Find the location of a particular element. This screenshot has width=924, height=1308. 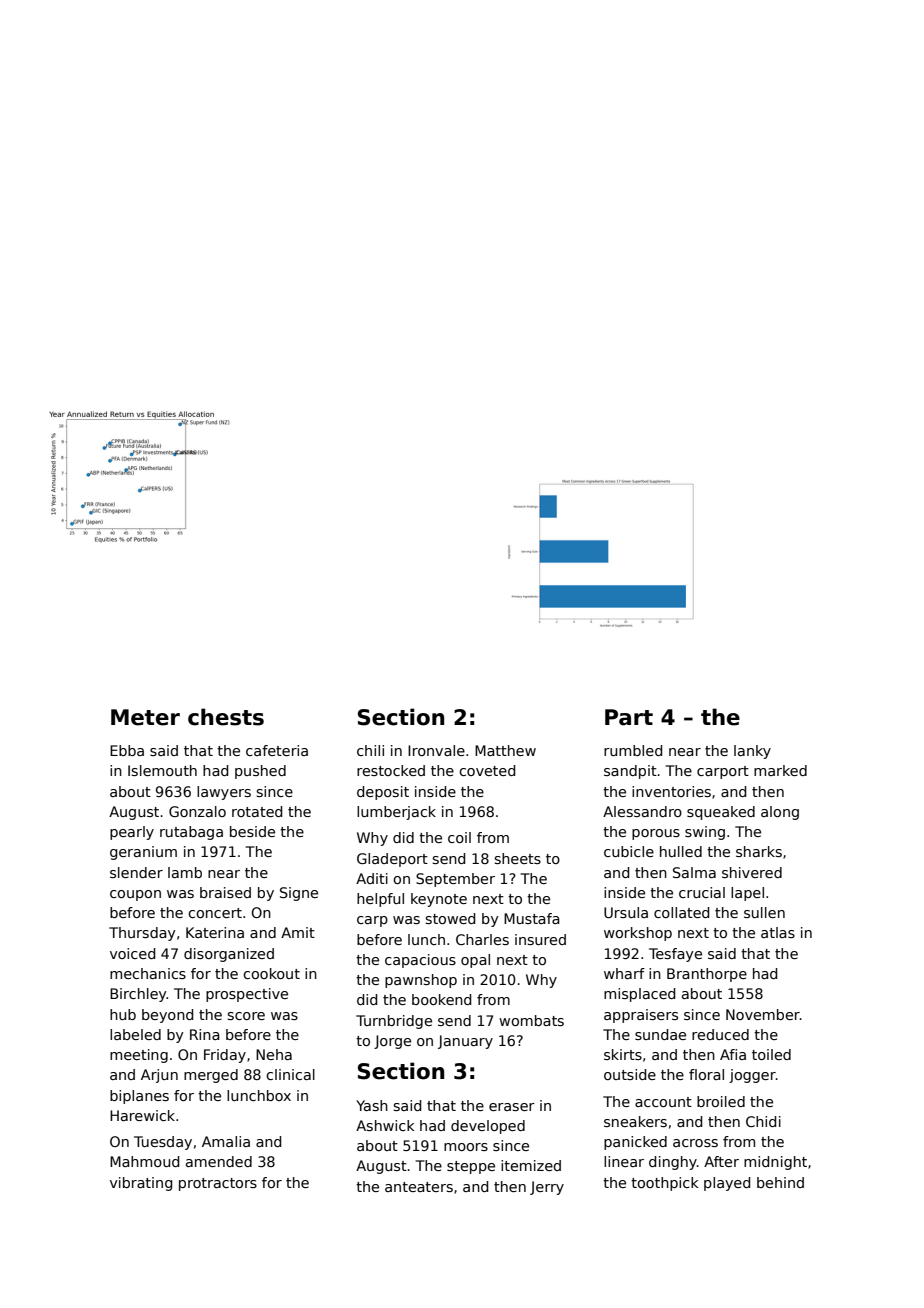

Amit is located at coordinates (298, 932).
